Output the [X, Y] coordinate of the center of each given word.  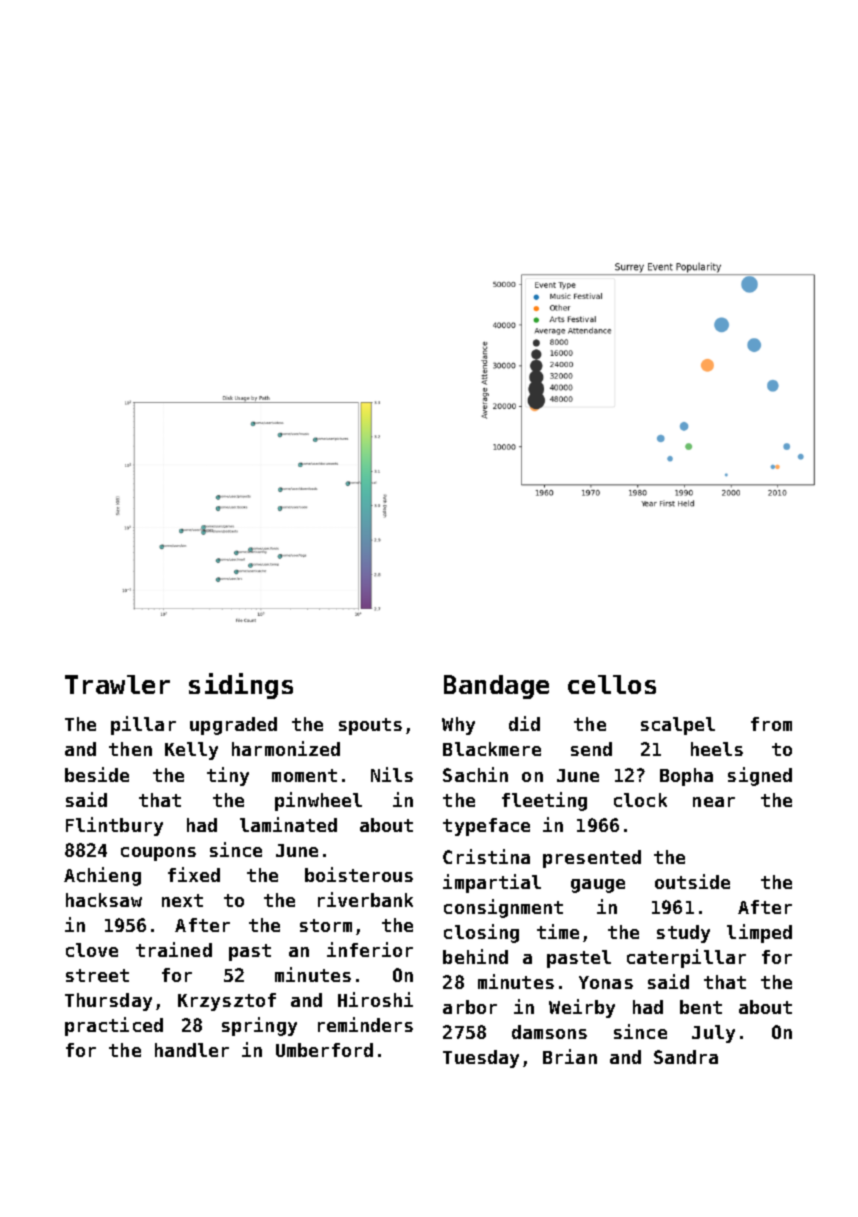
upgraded [233, 726]
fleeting [544, 801]
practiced [114, 1026]
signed [760, 776]
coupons [158, 854]
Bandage [496, 687]
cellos [612, 684]
